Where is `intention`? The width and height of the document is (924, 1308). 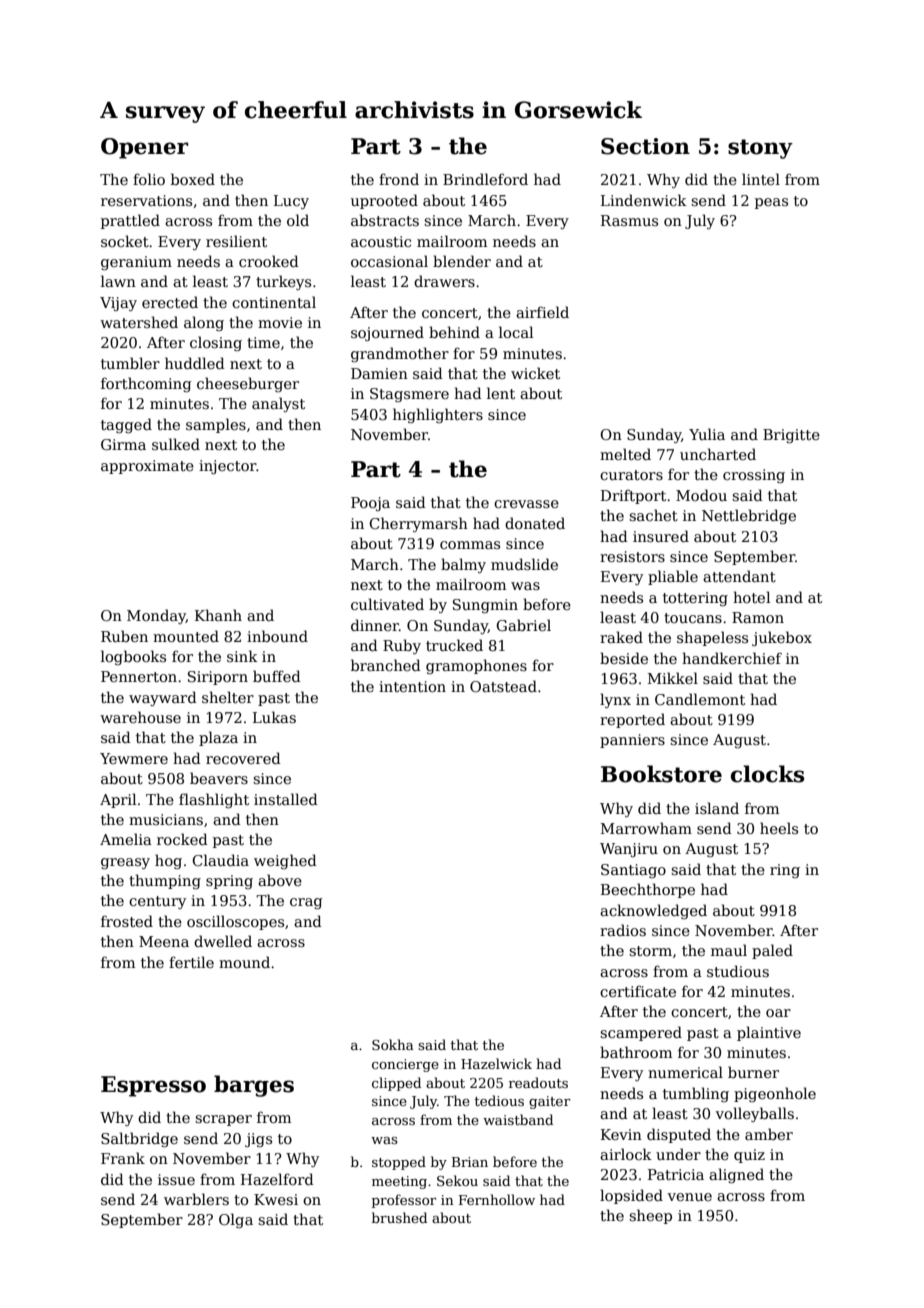
intention is located at coordinates (412, 686).
